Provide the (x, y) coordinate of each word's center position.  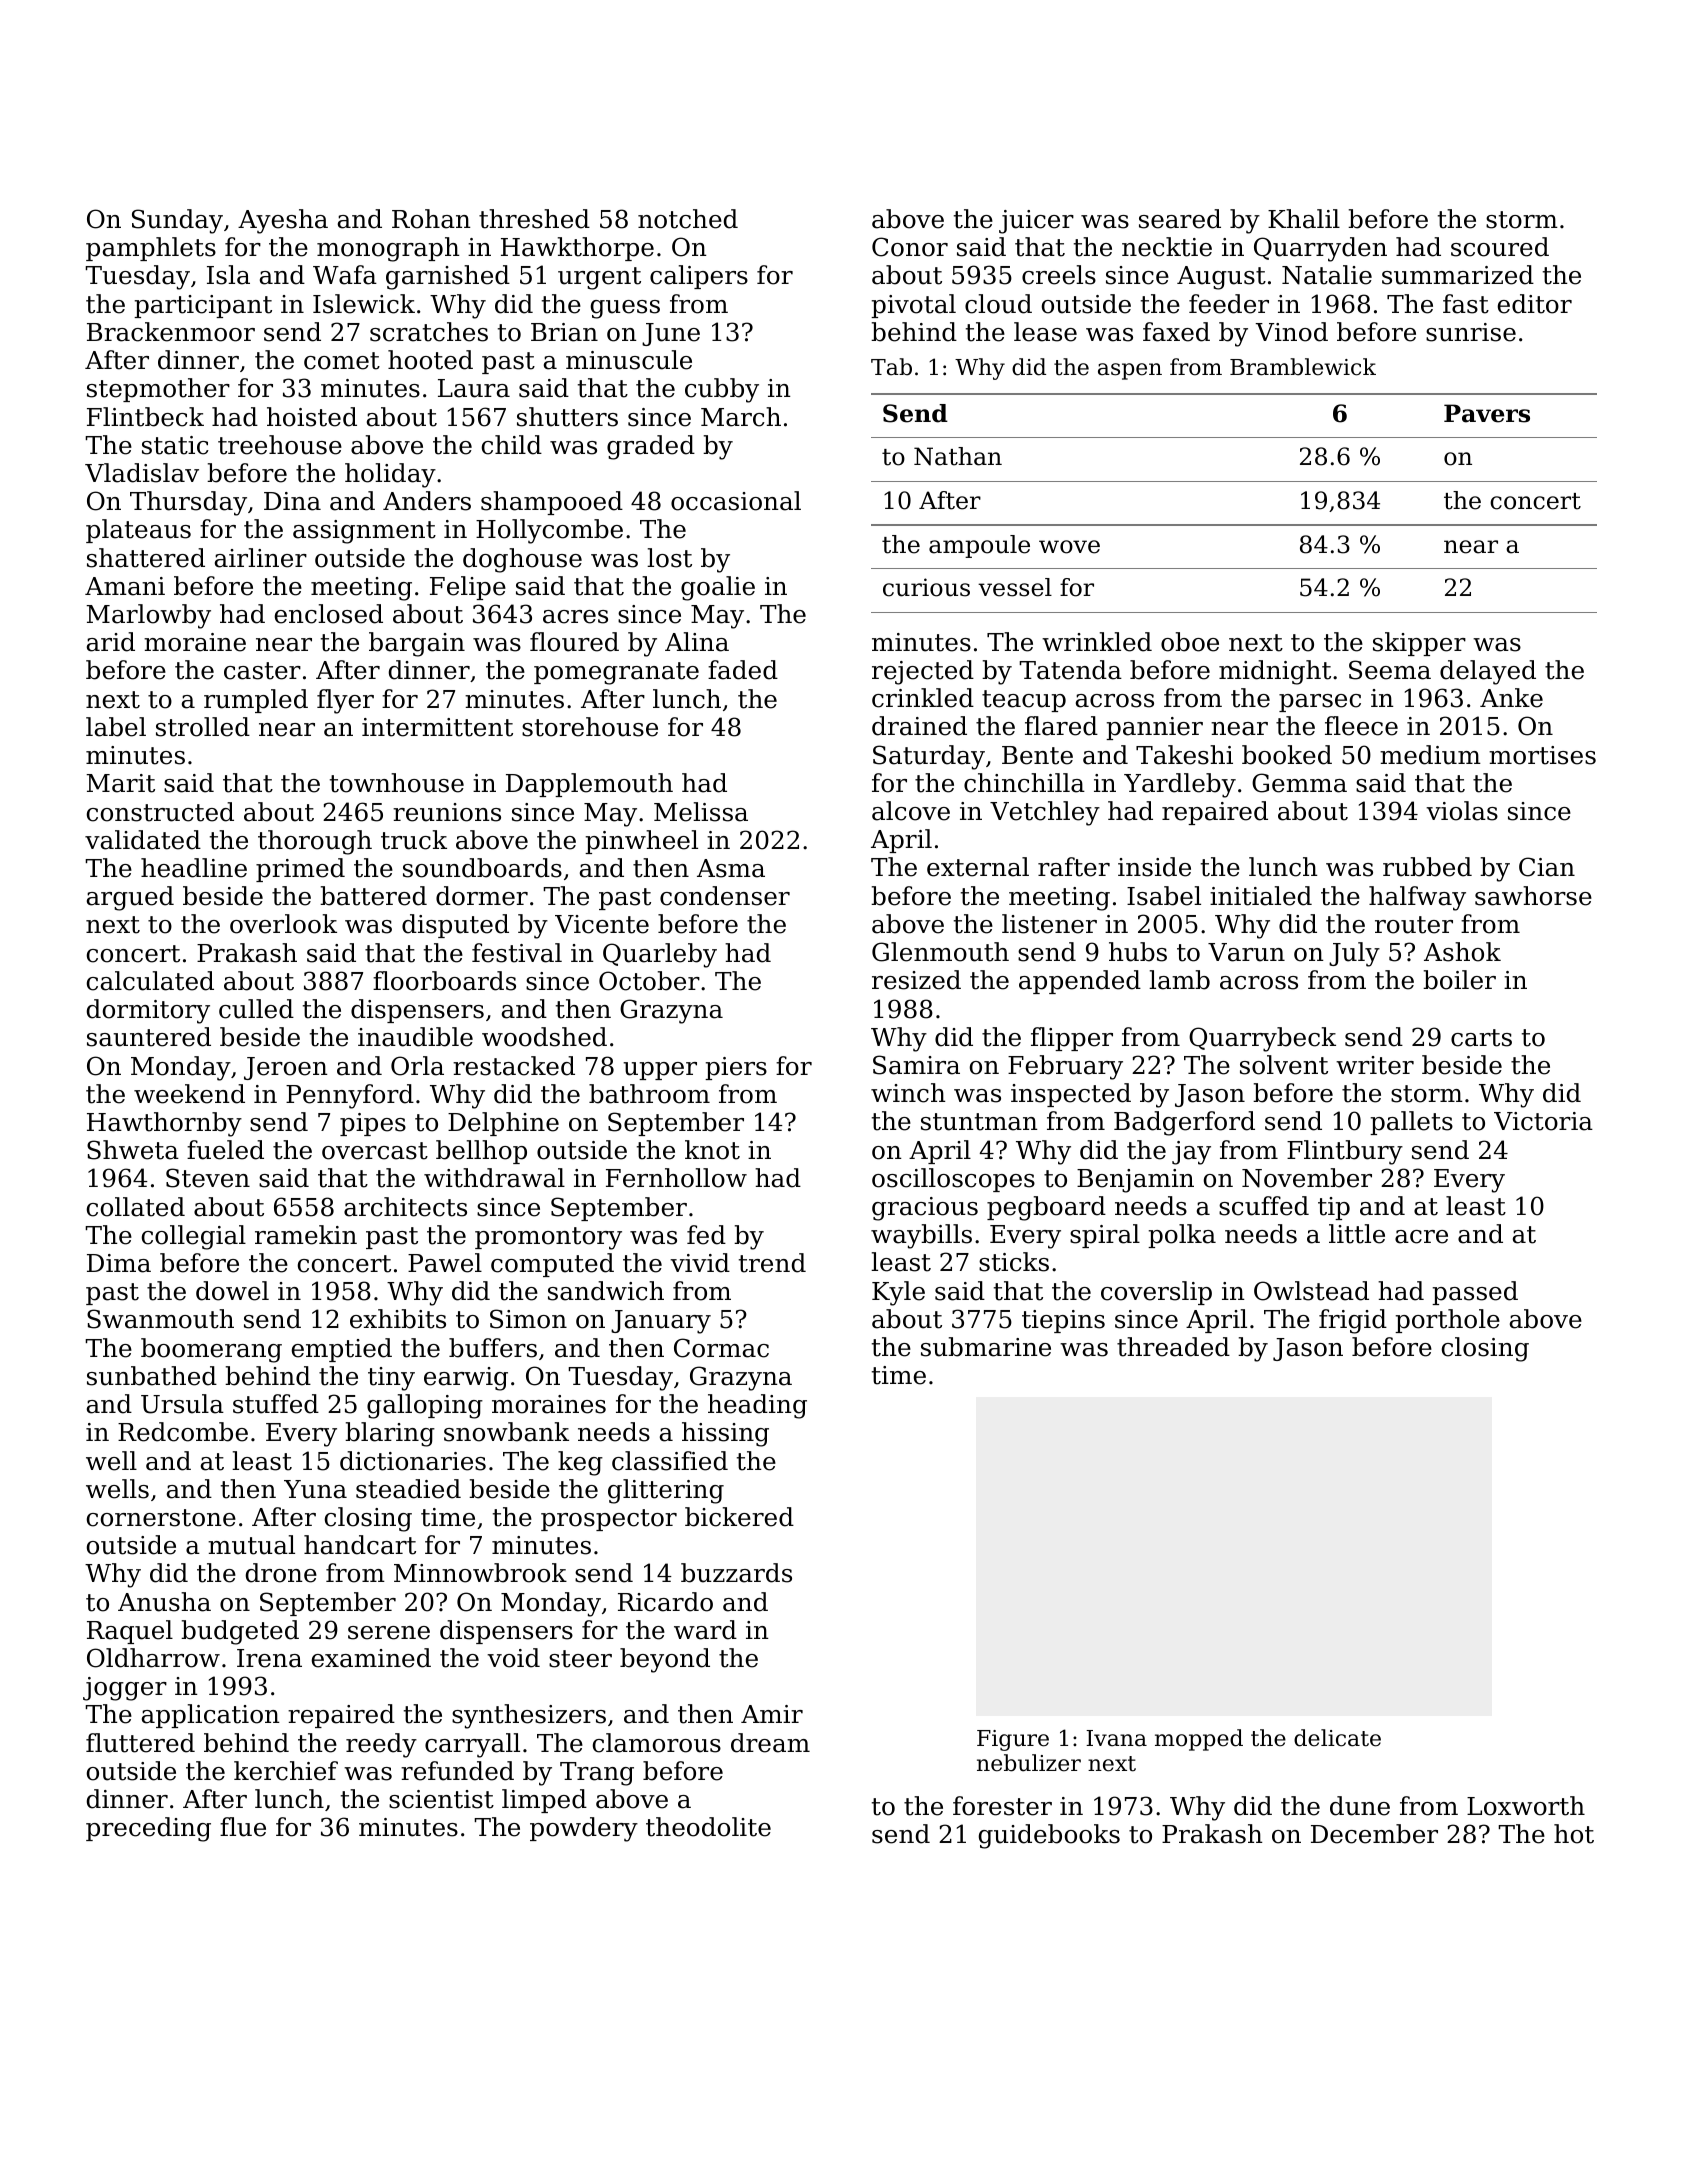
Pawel (445, 1263)
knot (712, 1150)
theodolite (708, 1827)
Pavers (1487, 413)
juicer (1036, 222)
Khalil (1304, 219)
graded (651, 447)
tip (1334, 1208)
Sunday (177, 221)
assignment (364, 532)
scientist (441, 1799)
